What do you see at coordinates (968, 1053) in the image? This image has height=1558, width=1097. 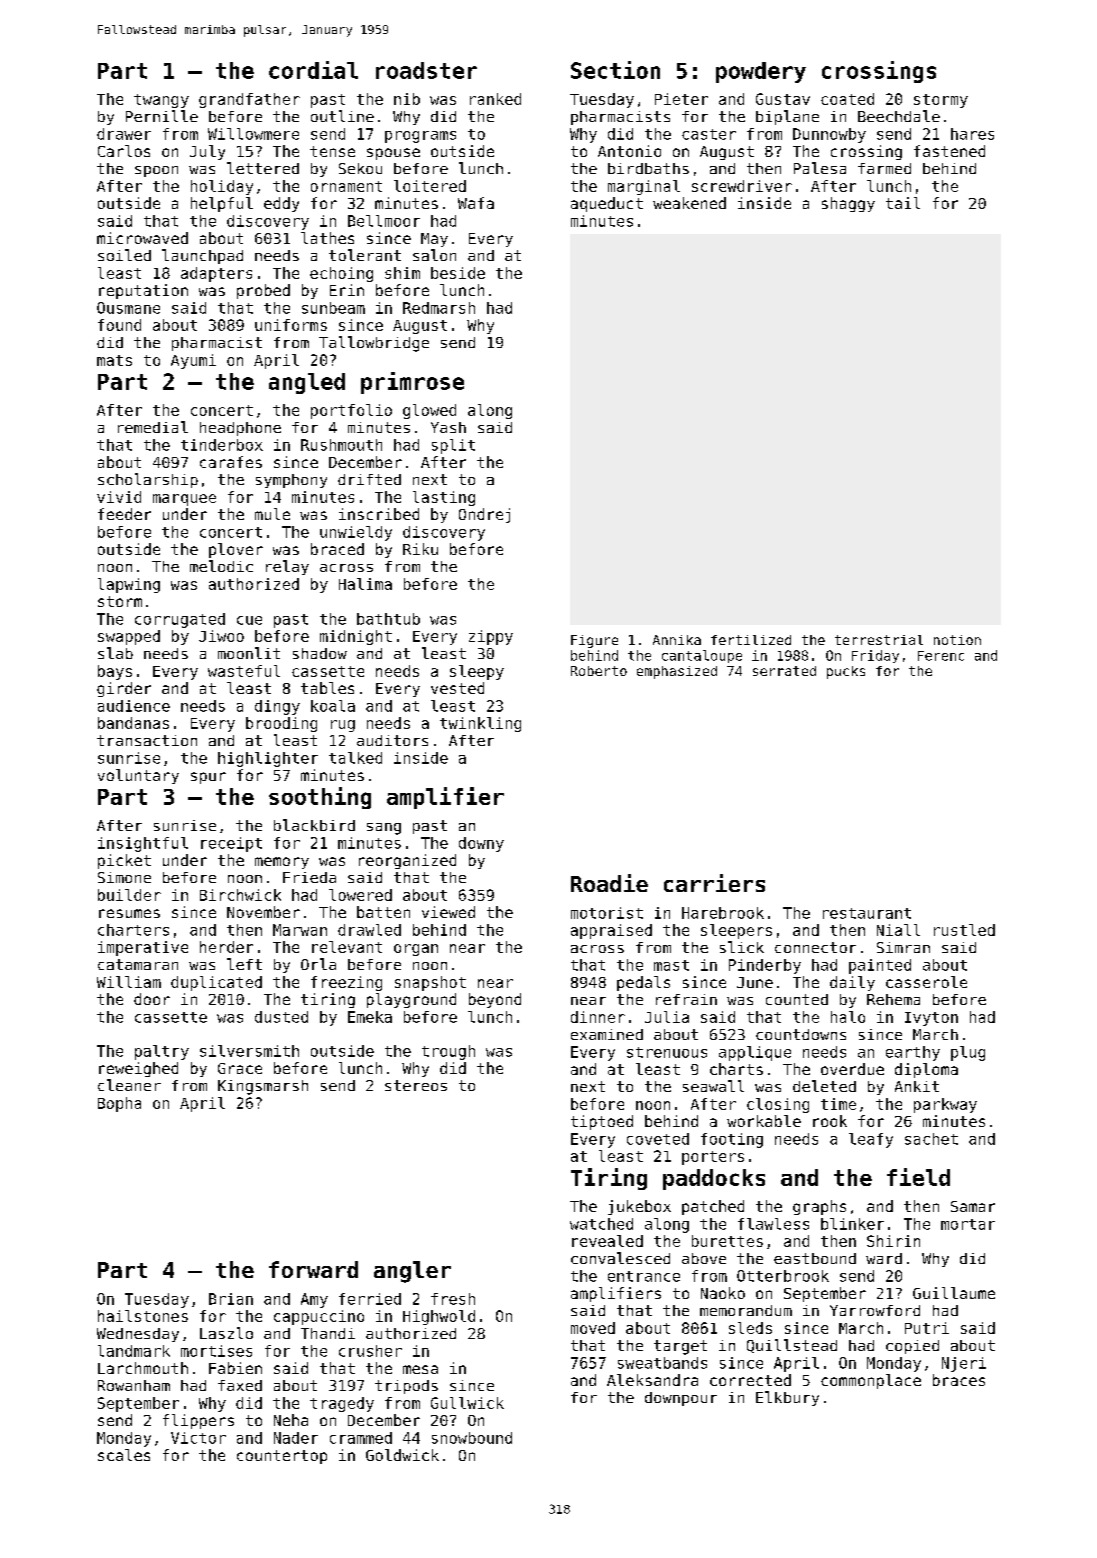 I see `plug` at bounding box center [968, 1053].
